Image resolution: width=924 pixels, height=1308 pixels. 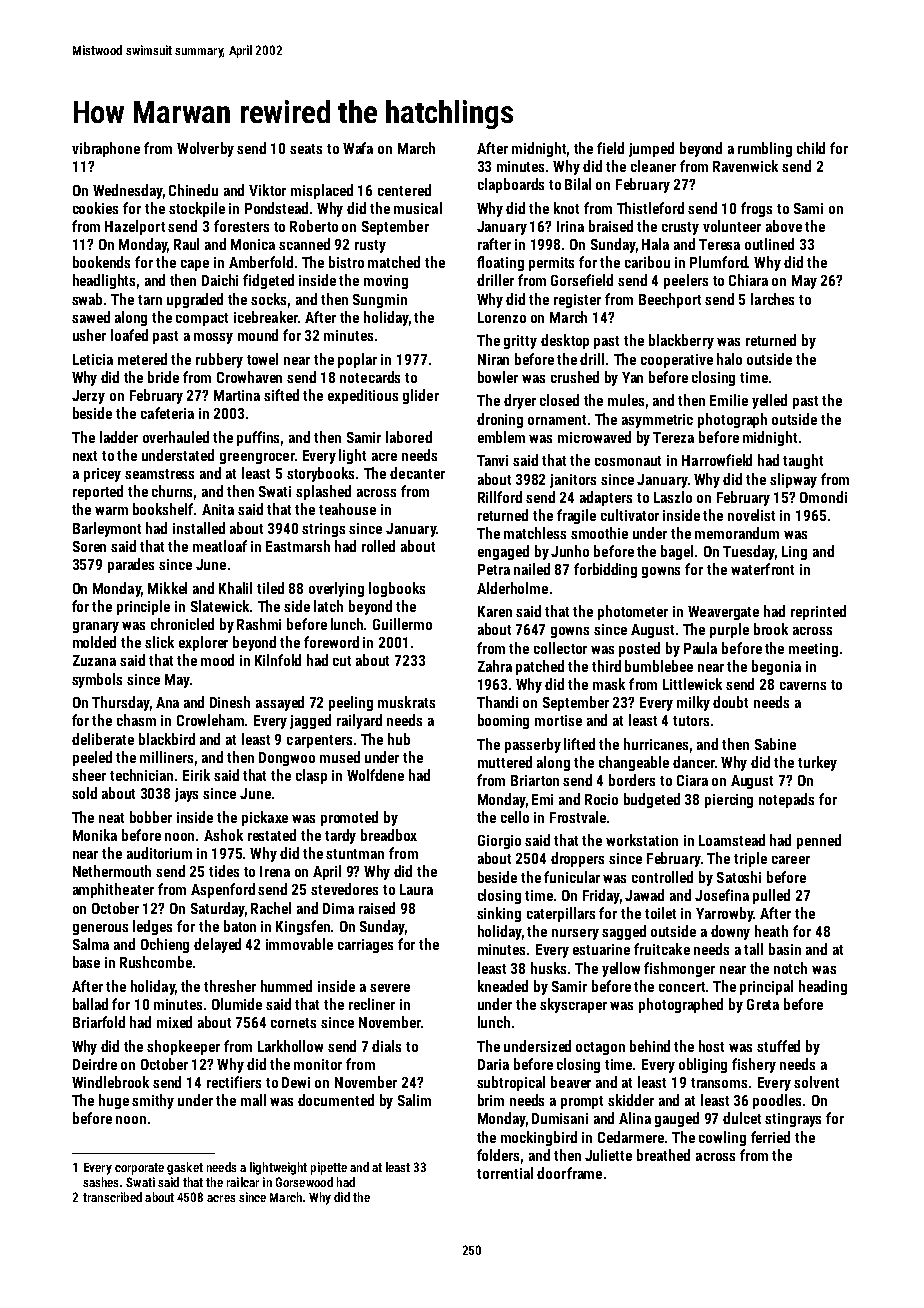 What do you see at coordinates (205, 149) in the screenshot?
I see `Wolverby` at bounding box center [205, 149].
